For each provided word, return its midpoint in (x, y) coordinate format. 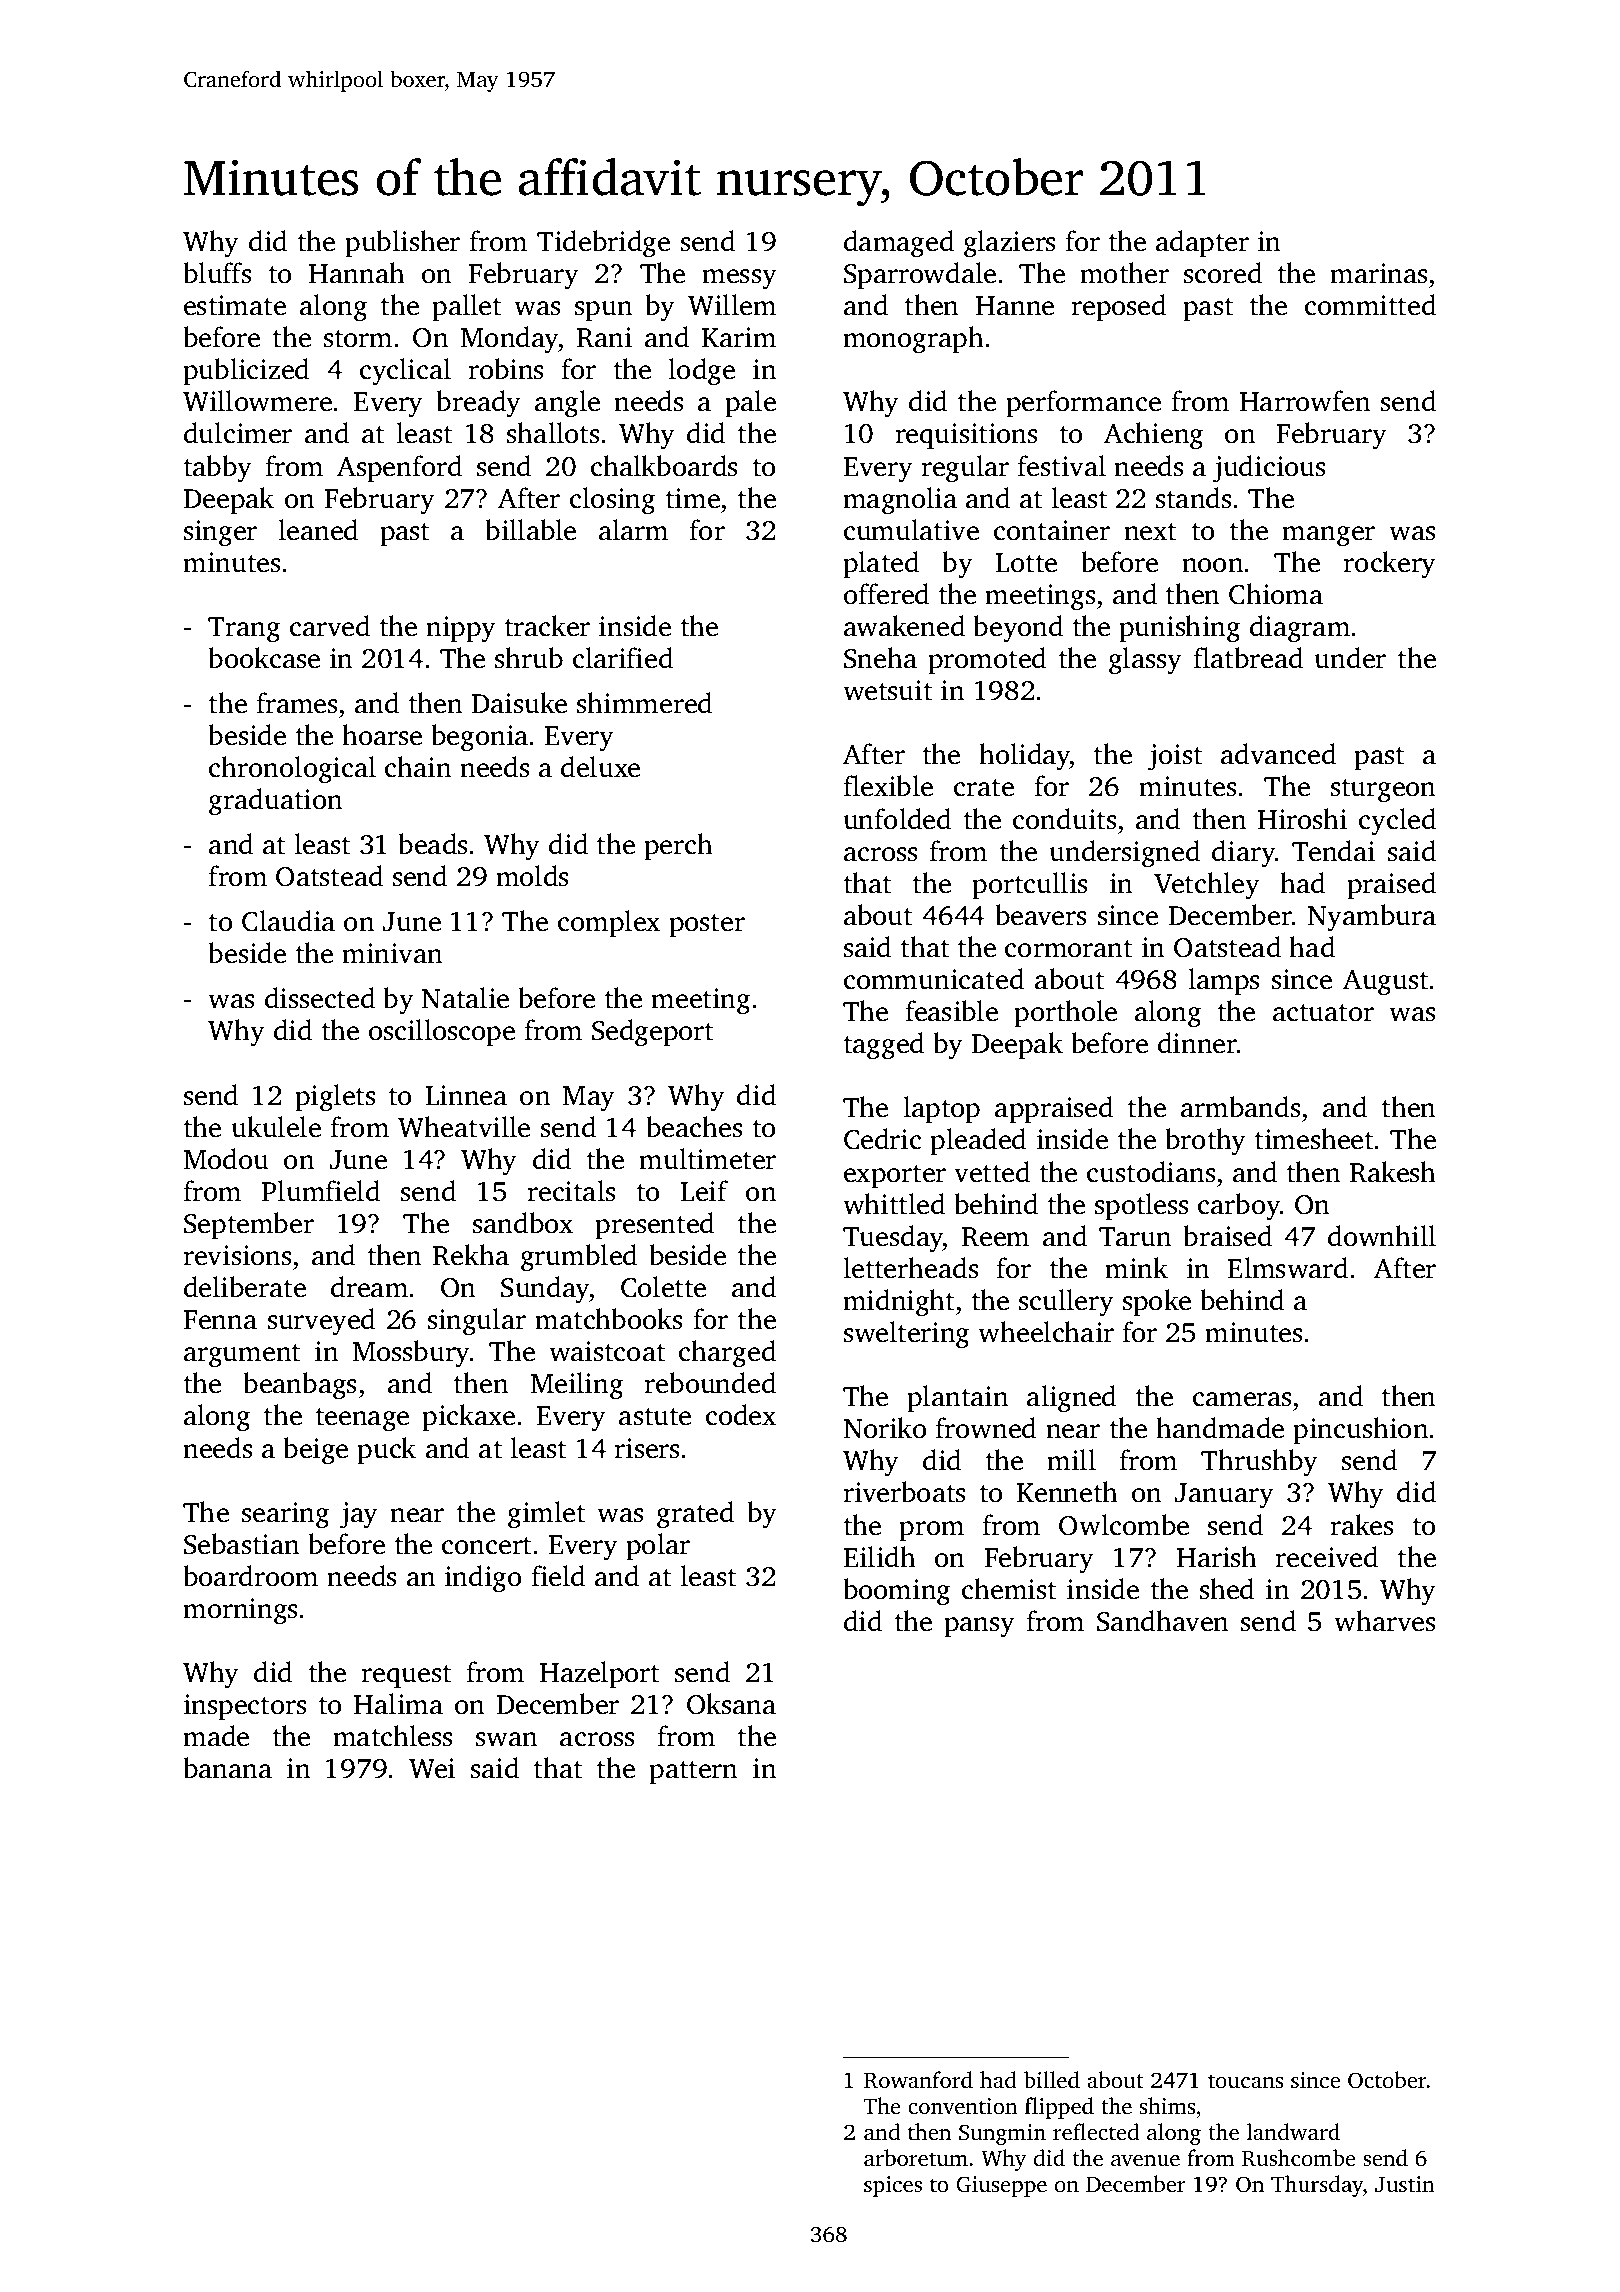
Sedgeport (652, 1033)
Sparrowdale (920, 275)
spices (893, 2186)
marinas (1378, 273)
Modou (226, 1159)
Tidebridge (603, 244)
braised (1227, 1236)
